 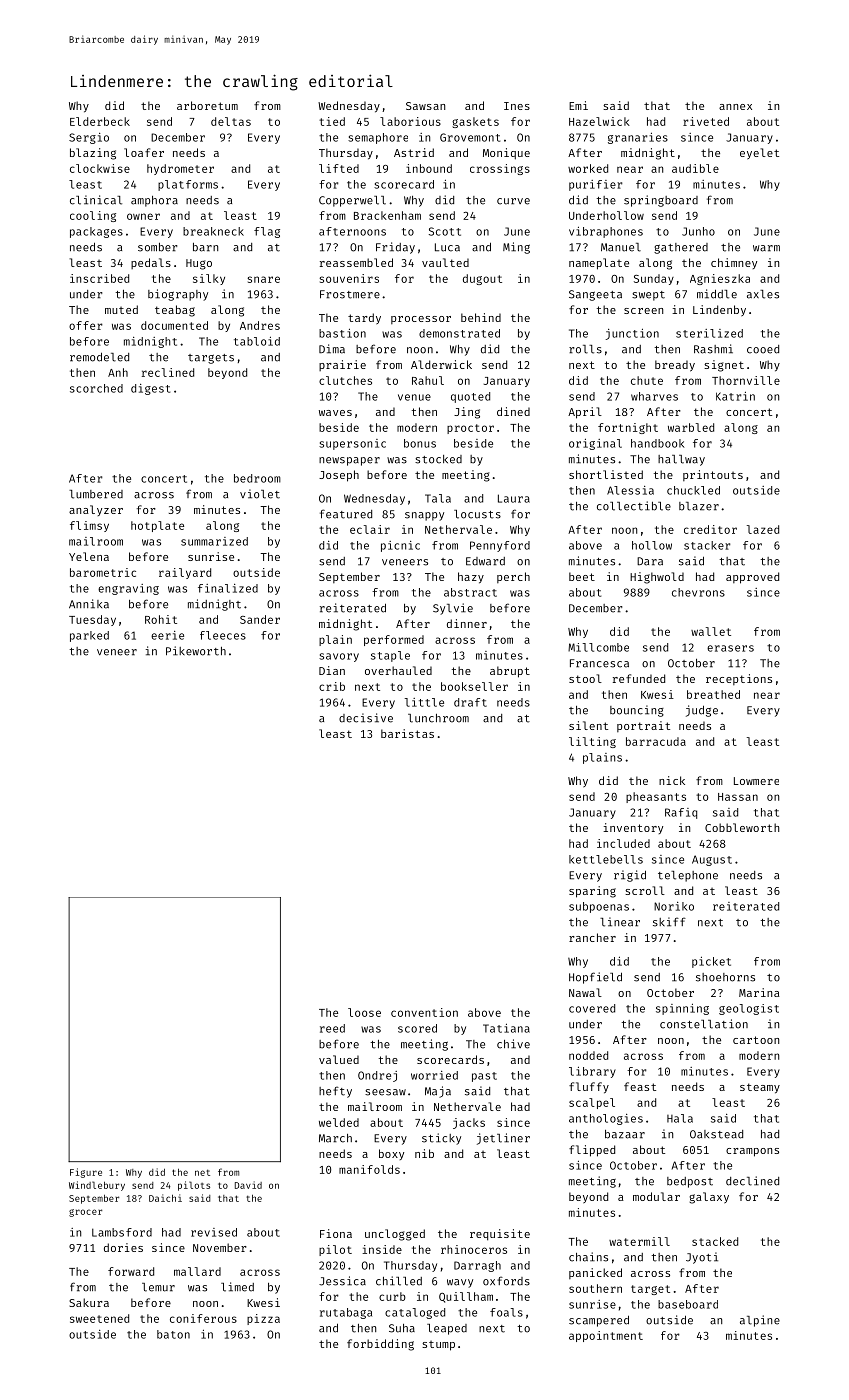 I want to click on parked, so click(x=89, y=636).
